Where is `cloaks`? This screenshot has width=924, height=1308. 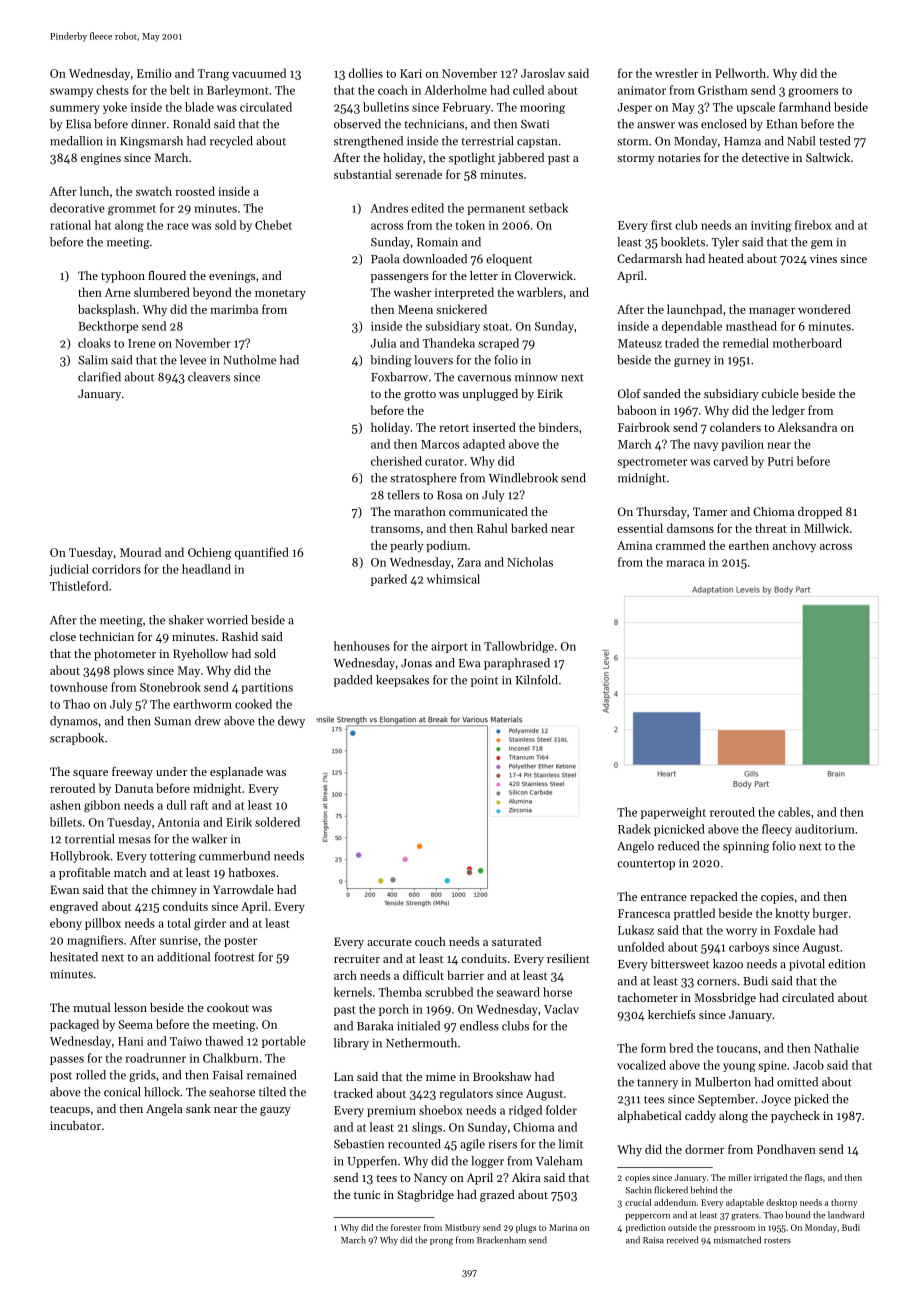 cloaks is located at coordinates (94, 343).
